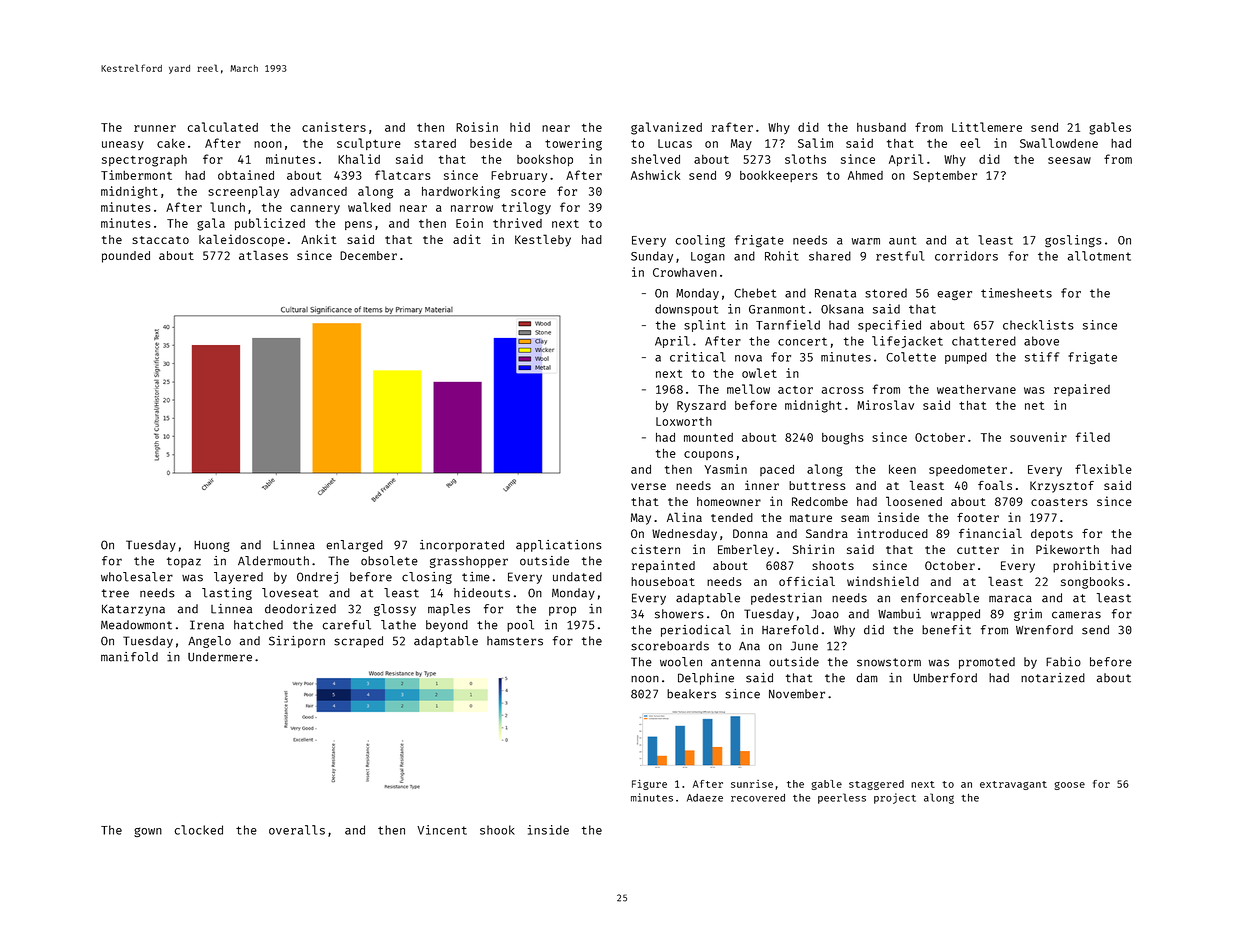 This screenshot has height=952, width=1233. I want to click on coupons, so click(708, 455).
